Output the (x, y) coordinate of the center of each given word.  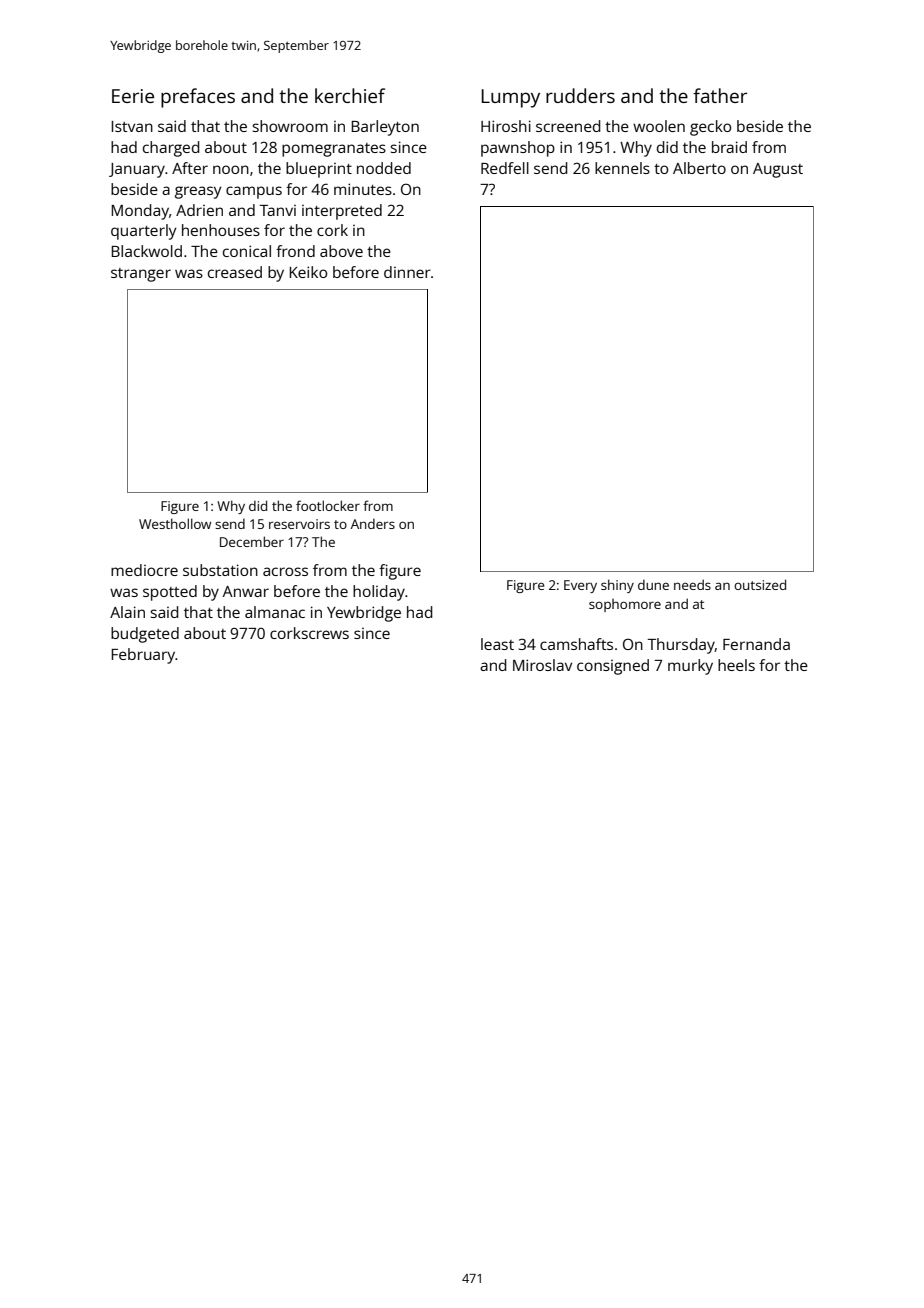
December (252, 541)
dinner (407, 272)
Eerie (133, 96)
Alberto (699, 168)
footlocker (328, 505)
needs (692, 584)
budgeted (145, 635)
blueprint (319, 170)
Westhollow (175, 523)
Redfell (505, 168)
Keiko (308, 272)
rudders (580, 95)
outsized (760, 584)
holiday (379, 593)
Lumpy (511, 98)
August (778, 170)
